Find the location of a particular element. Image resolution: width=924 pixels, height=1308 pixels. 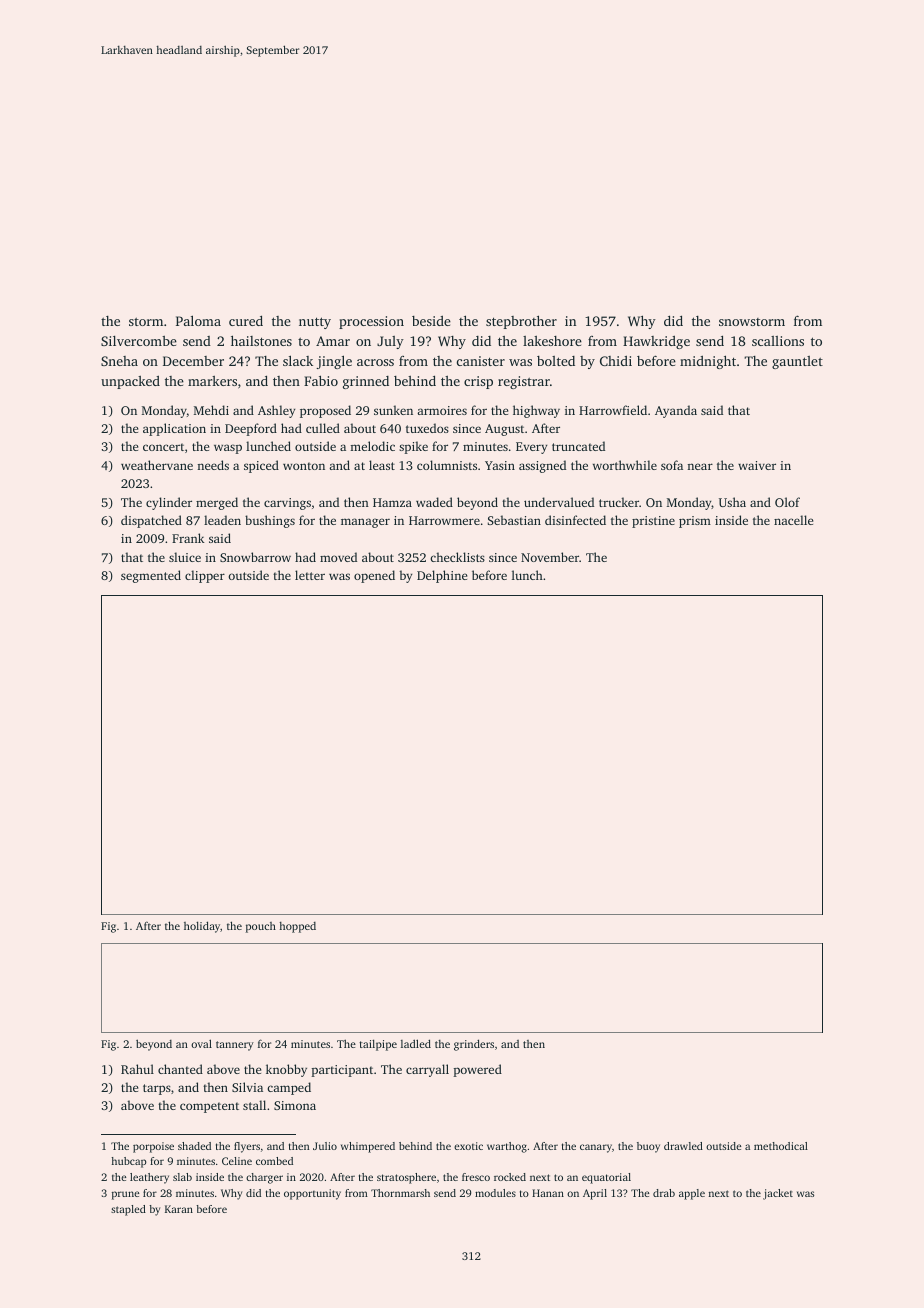

sofa is located at coordinates (672, 465).
